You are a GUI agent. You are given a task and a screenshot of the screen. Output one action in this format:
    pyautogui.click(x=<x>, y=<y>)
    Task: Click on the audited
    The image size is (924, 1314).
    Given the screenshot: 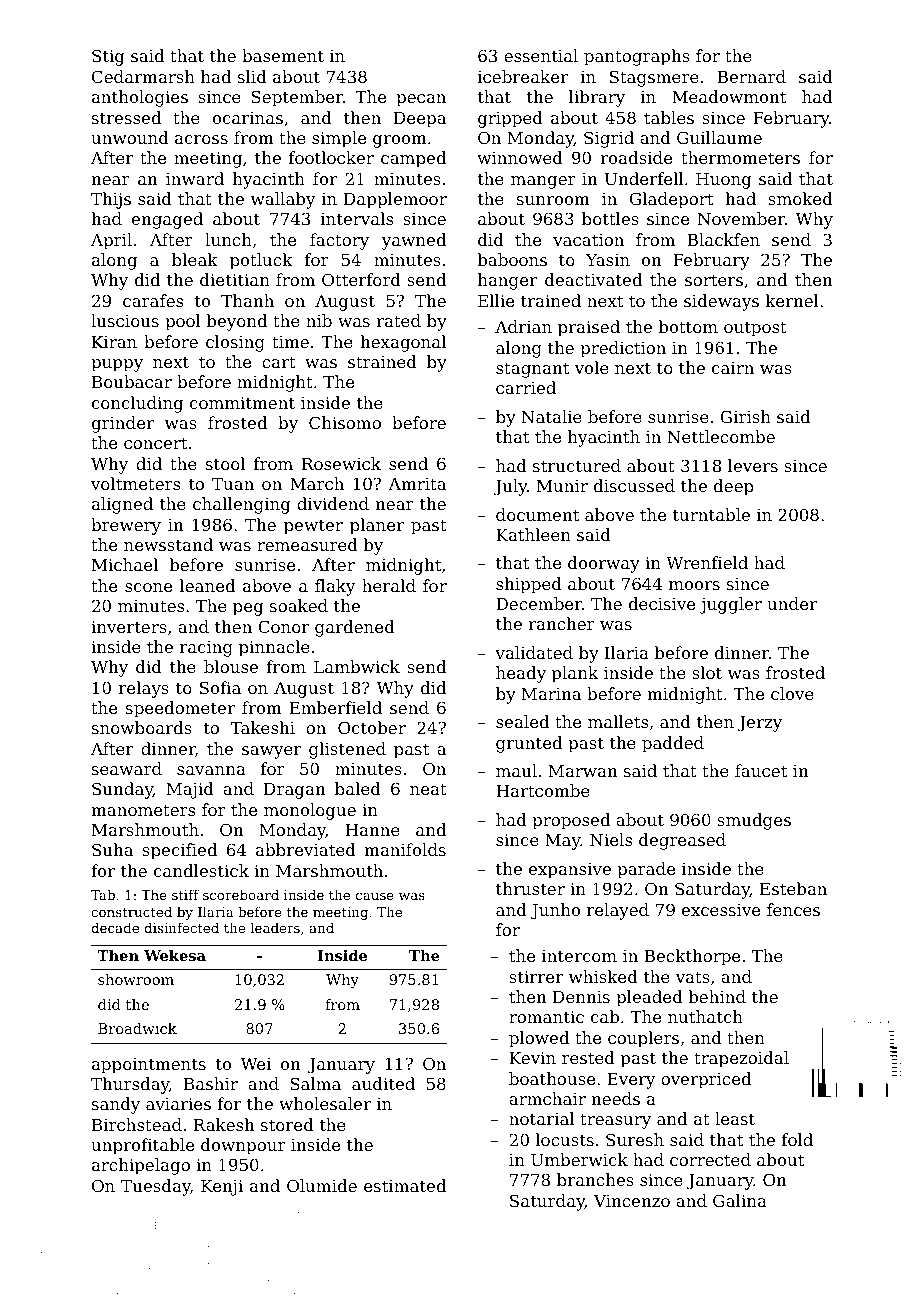 What is the action you would take?
    pyautogui.click(x=383, y=1083)
